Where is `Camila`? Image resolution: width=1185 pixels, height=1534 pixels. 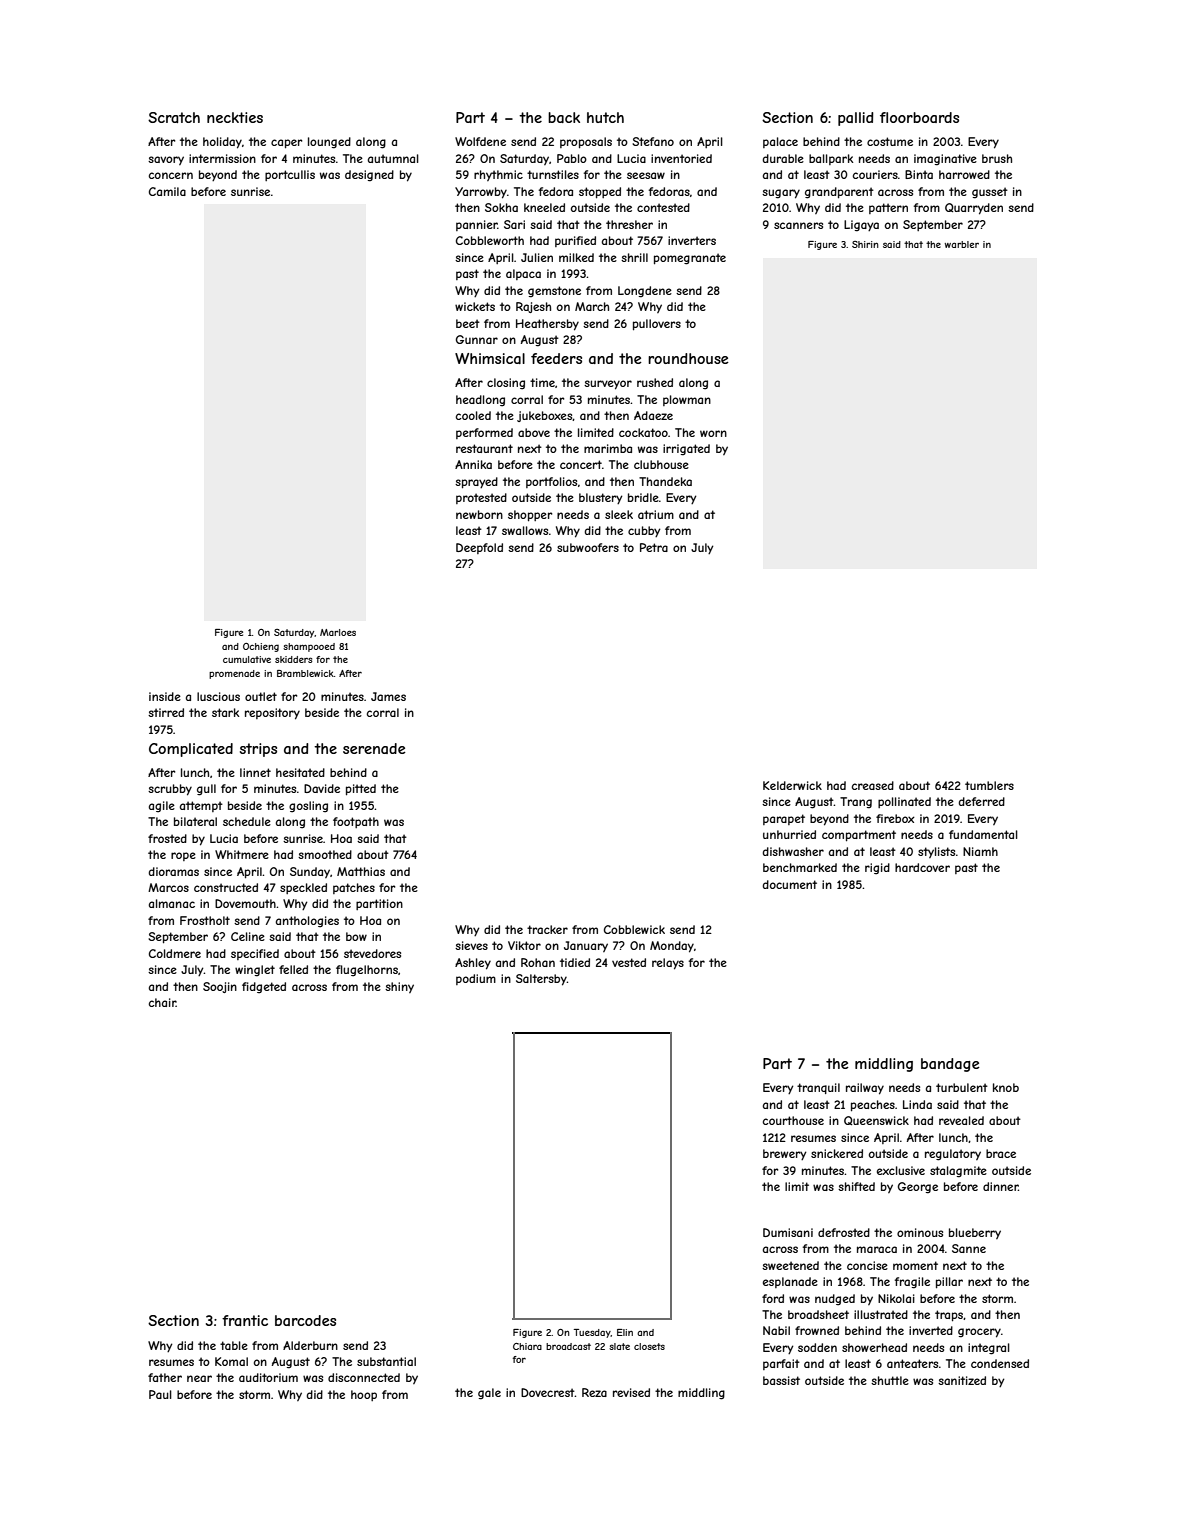
Camila is located at coordinates (167, 191).
